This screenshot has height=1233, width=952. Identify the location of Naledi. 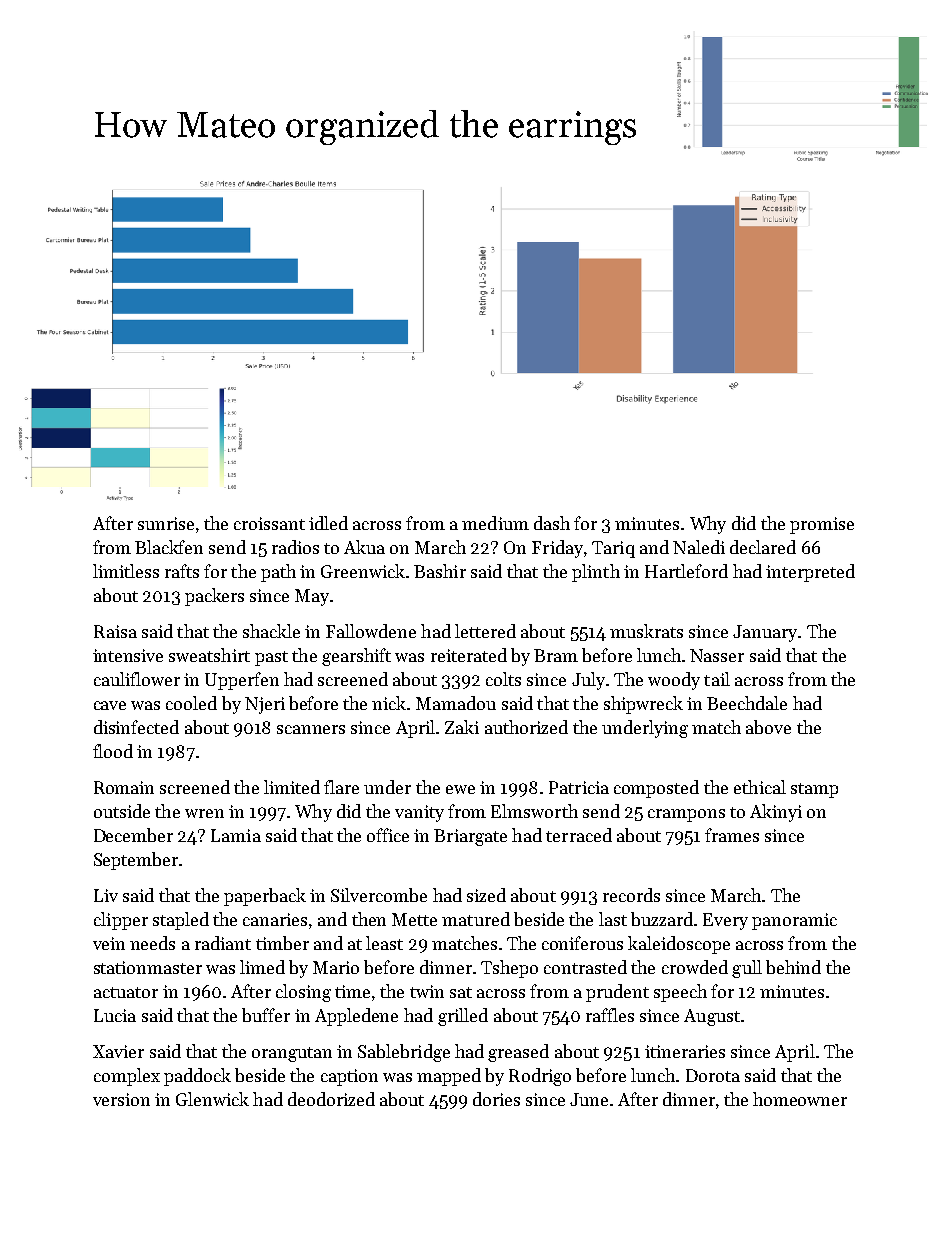
(699, 547).
